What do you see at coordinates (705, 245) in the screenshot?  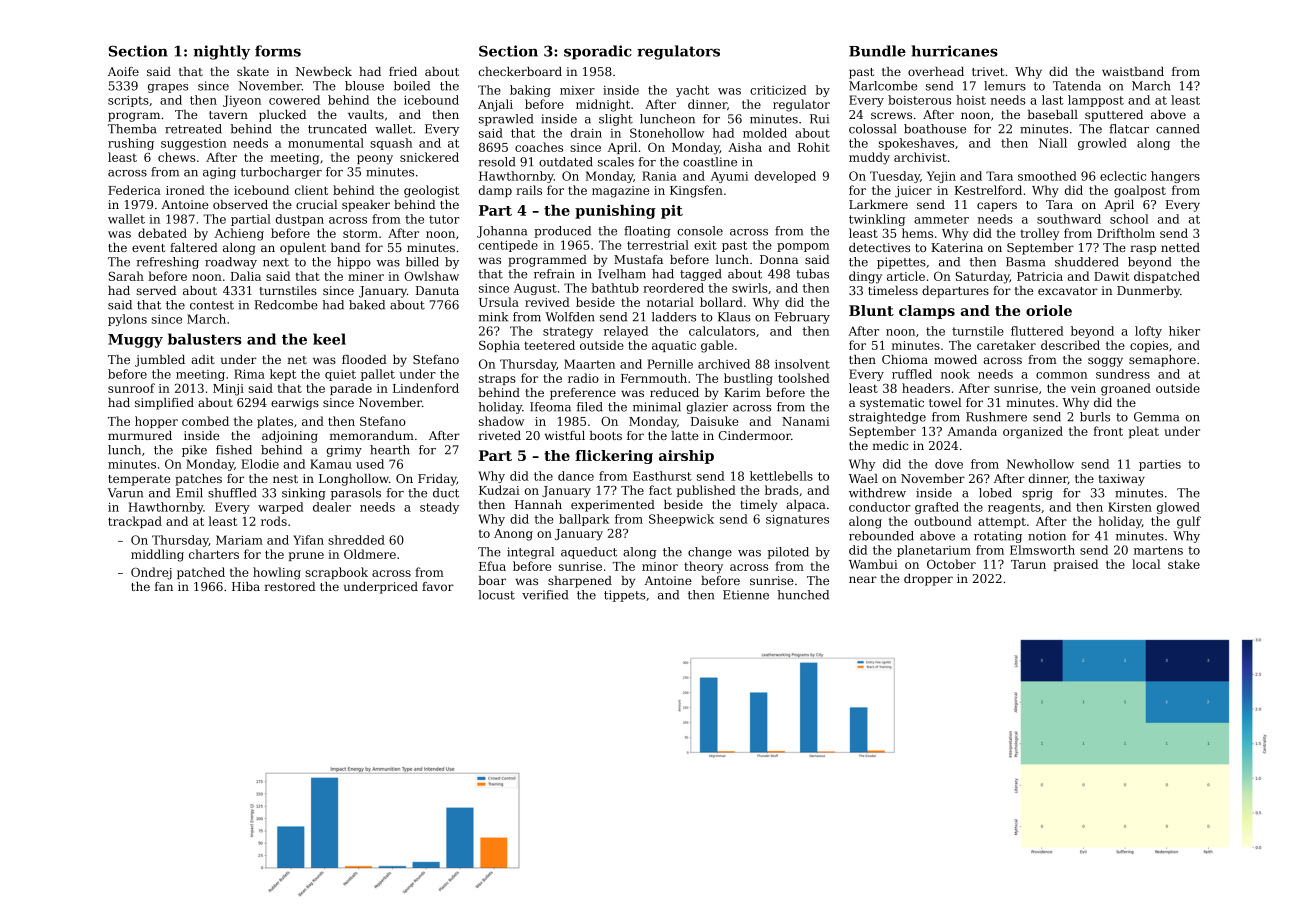 I see `exit` at bounding box center [705, 245].
